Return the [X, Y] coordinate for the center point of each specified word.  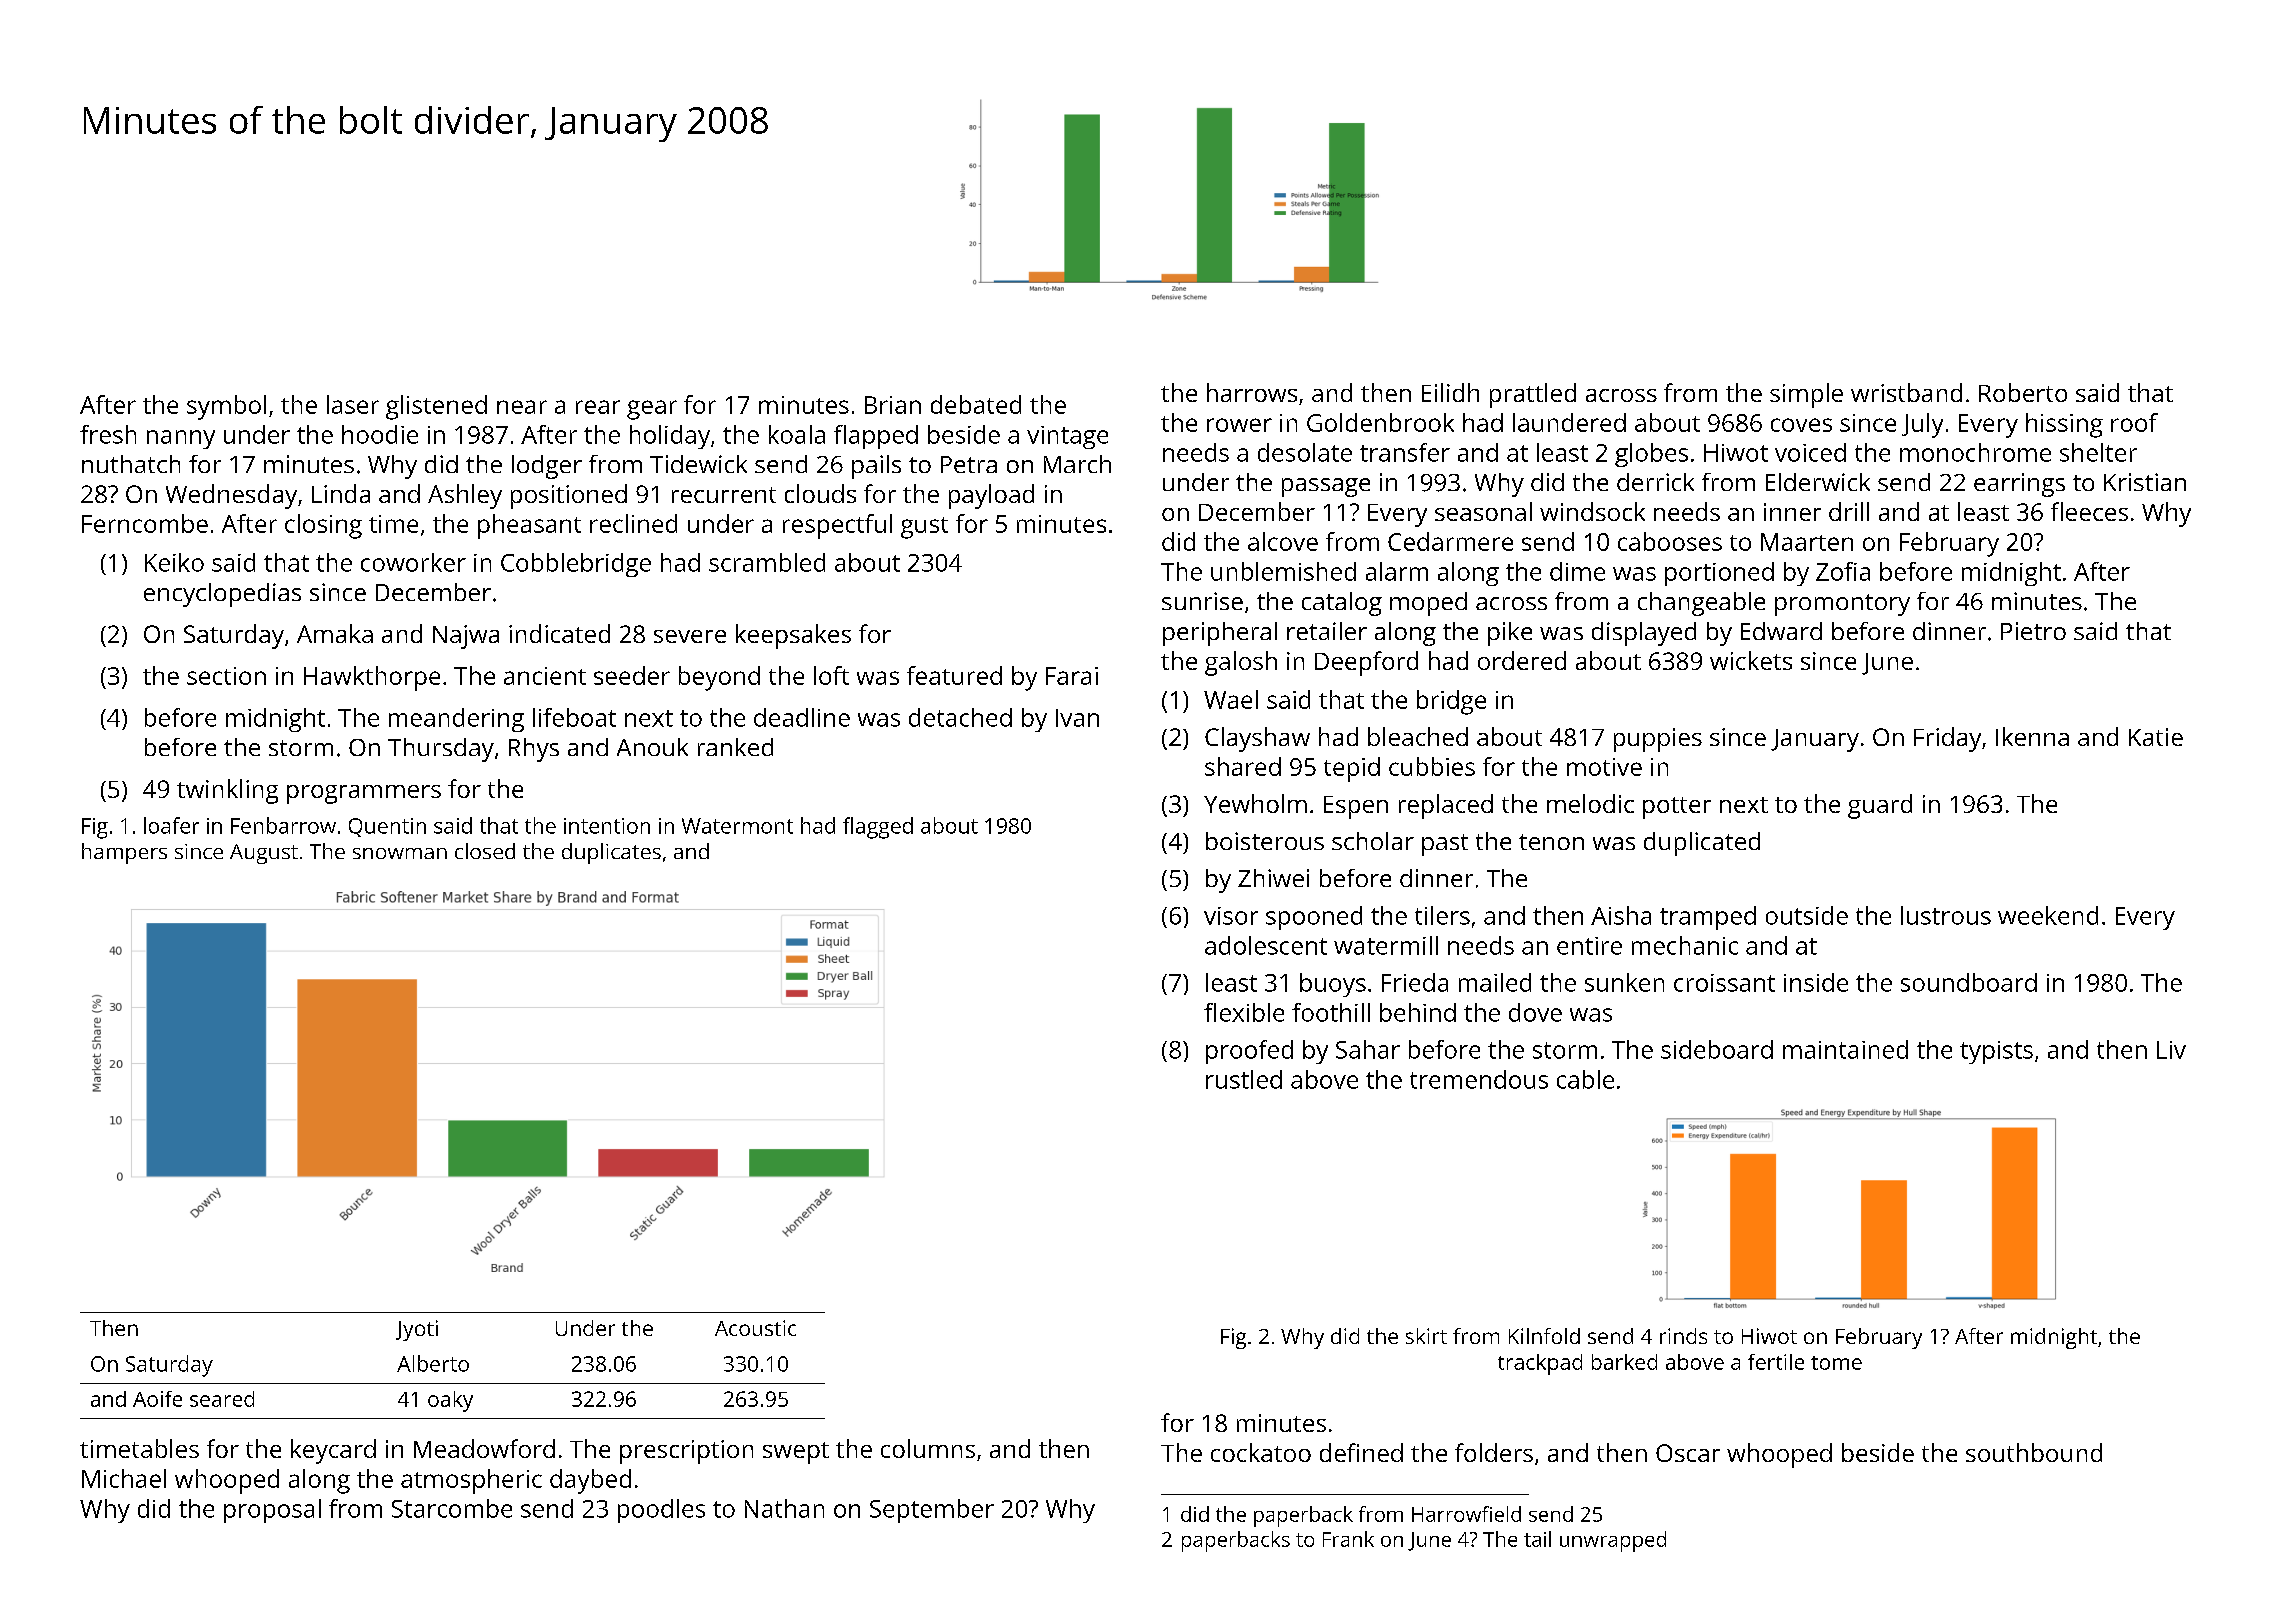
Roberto [2023, 392]
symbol [226, 407]
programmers [364, 794]
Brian [893, 405]
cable [1585, 1079]
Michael [124, 1478]
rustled [1244, 1079]
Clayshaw [1257, 739]
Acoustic [755, 1328]
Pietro [2033, 631]
